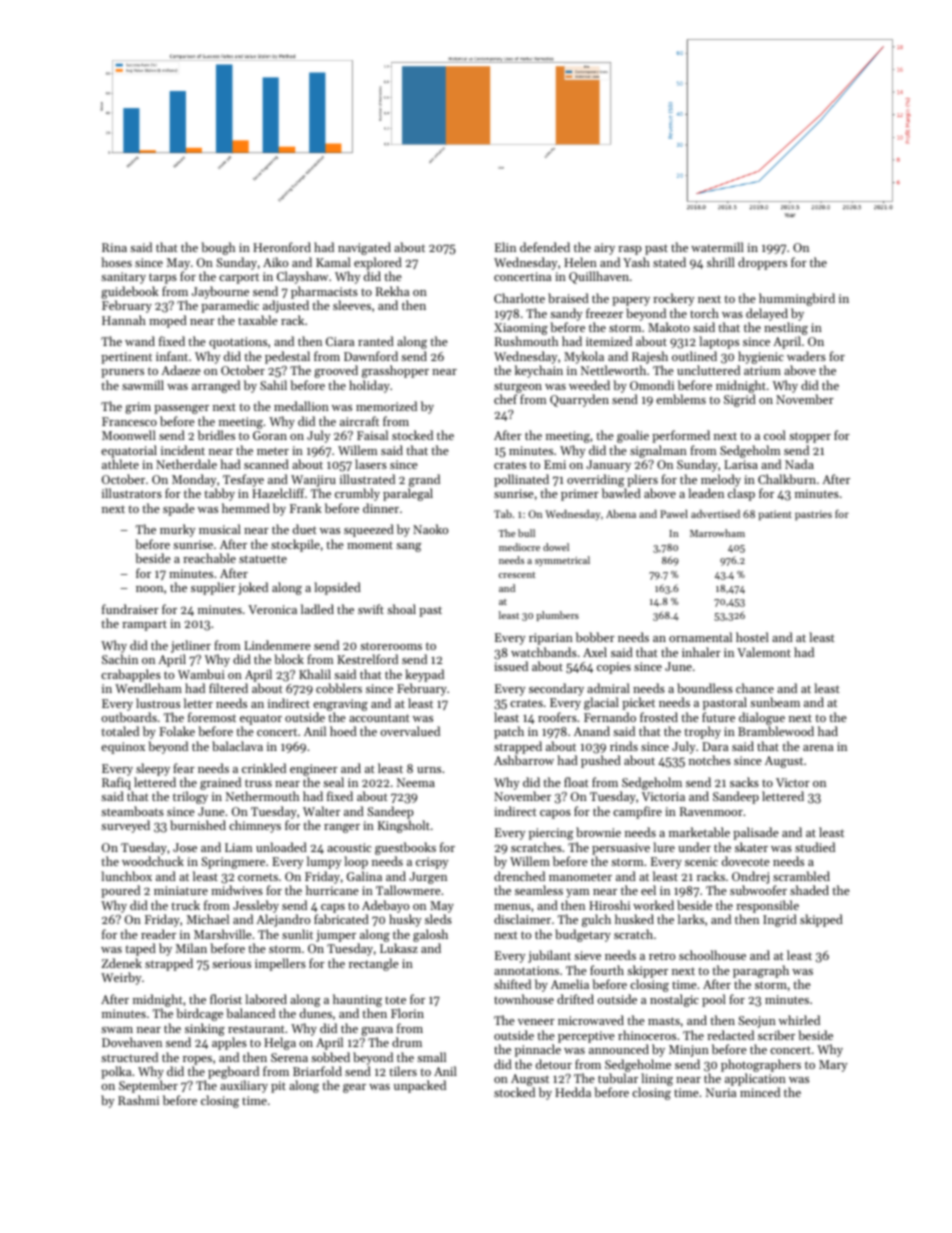 The width and height of the screenshot is (952, 1233). Describe the element at coordinates (354, 1088) in the screenshot. I see `gear` at that location.
